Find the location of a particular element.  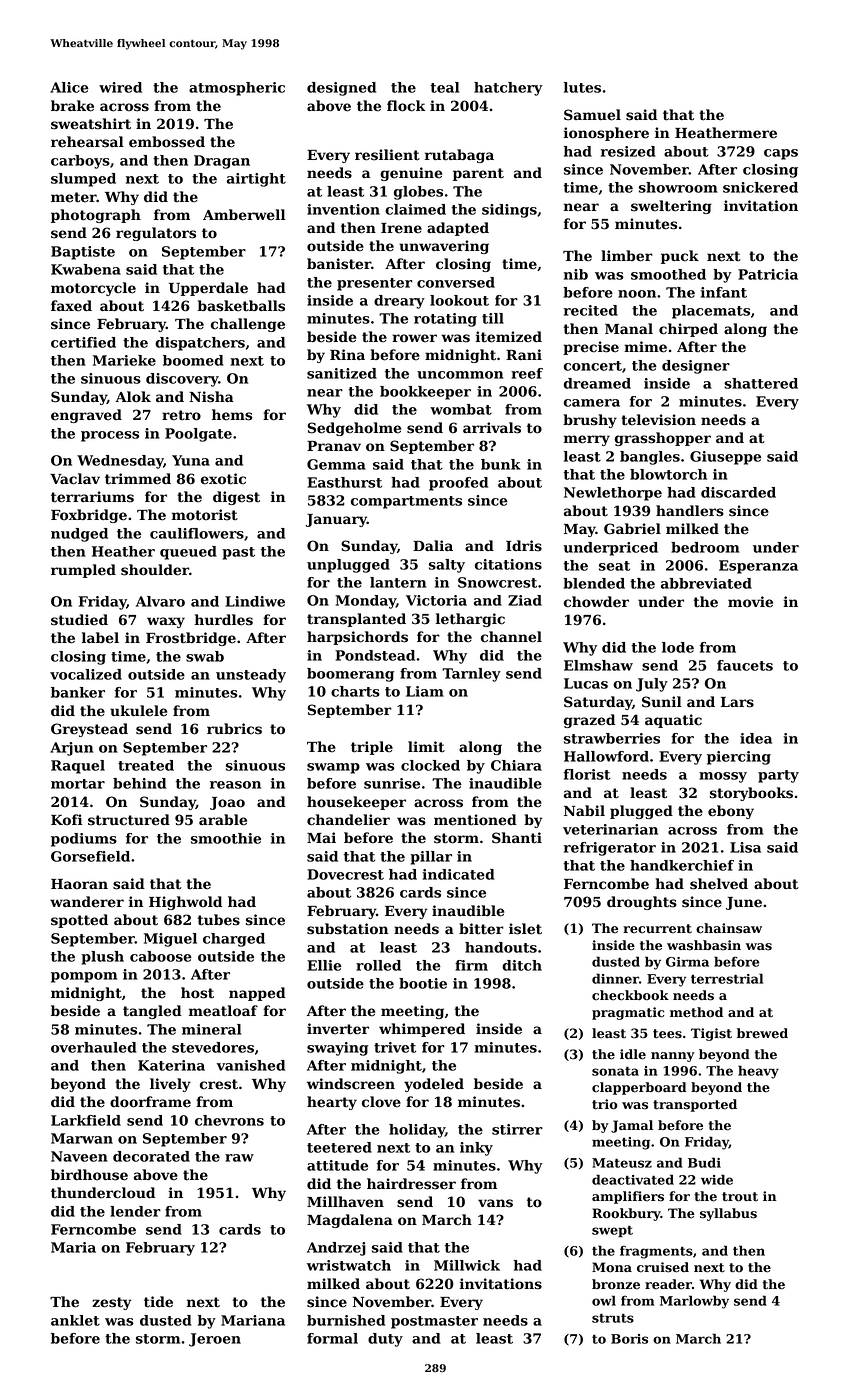

pragmatic is located at coordinates (628, 1013).
